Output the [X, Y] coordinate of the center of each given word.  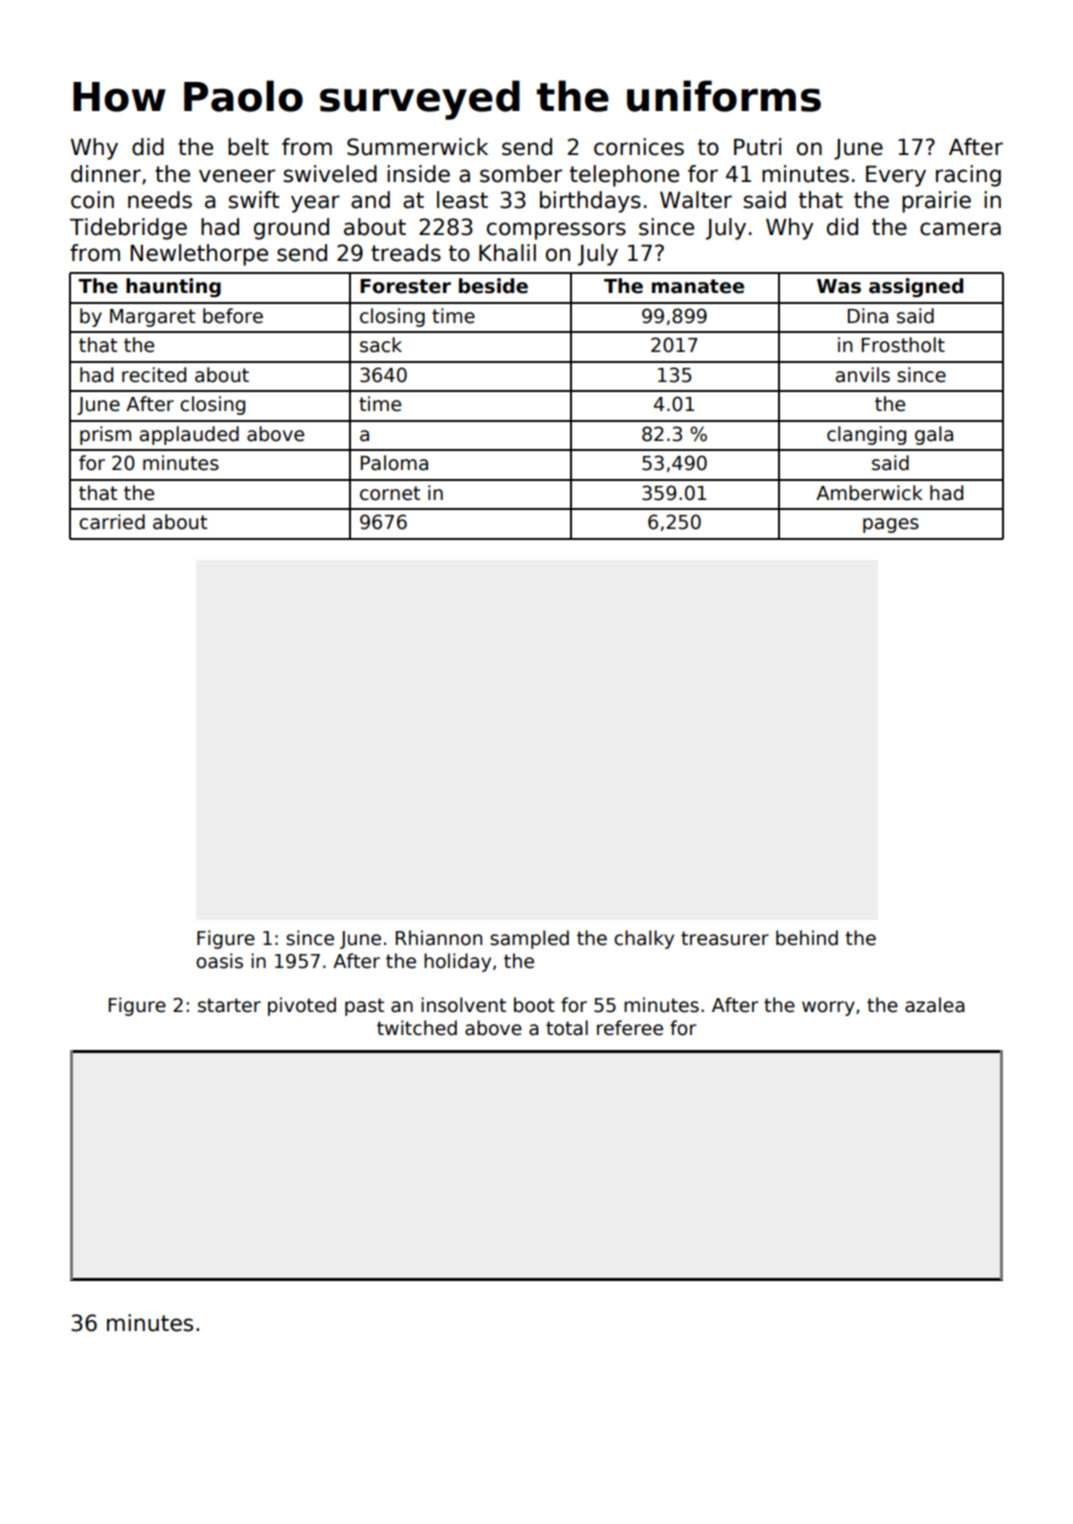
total [567, 1028]
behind [807, 938]
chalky [644, 939]
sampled [529, 939]
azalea [935, 1005]
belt [248, 147]
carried [112, 522]
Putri [757, 147]
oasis [219, 961]
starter [229, 1005]
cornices [639, 147]
